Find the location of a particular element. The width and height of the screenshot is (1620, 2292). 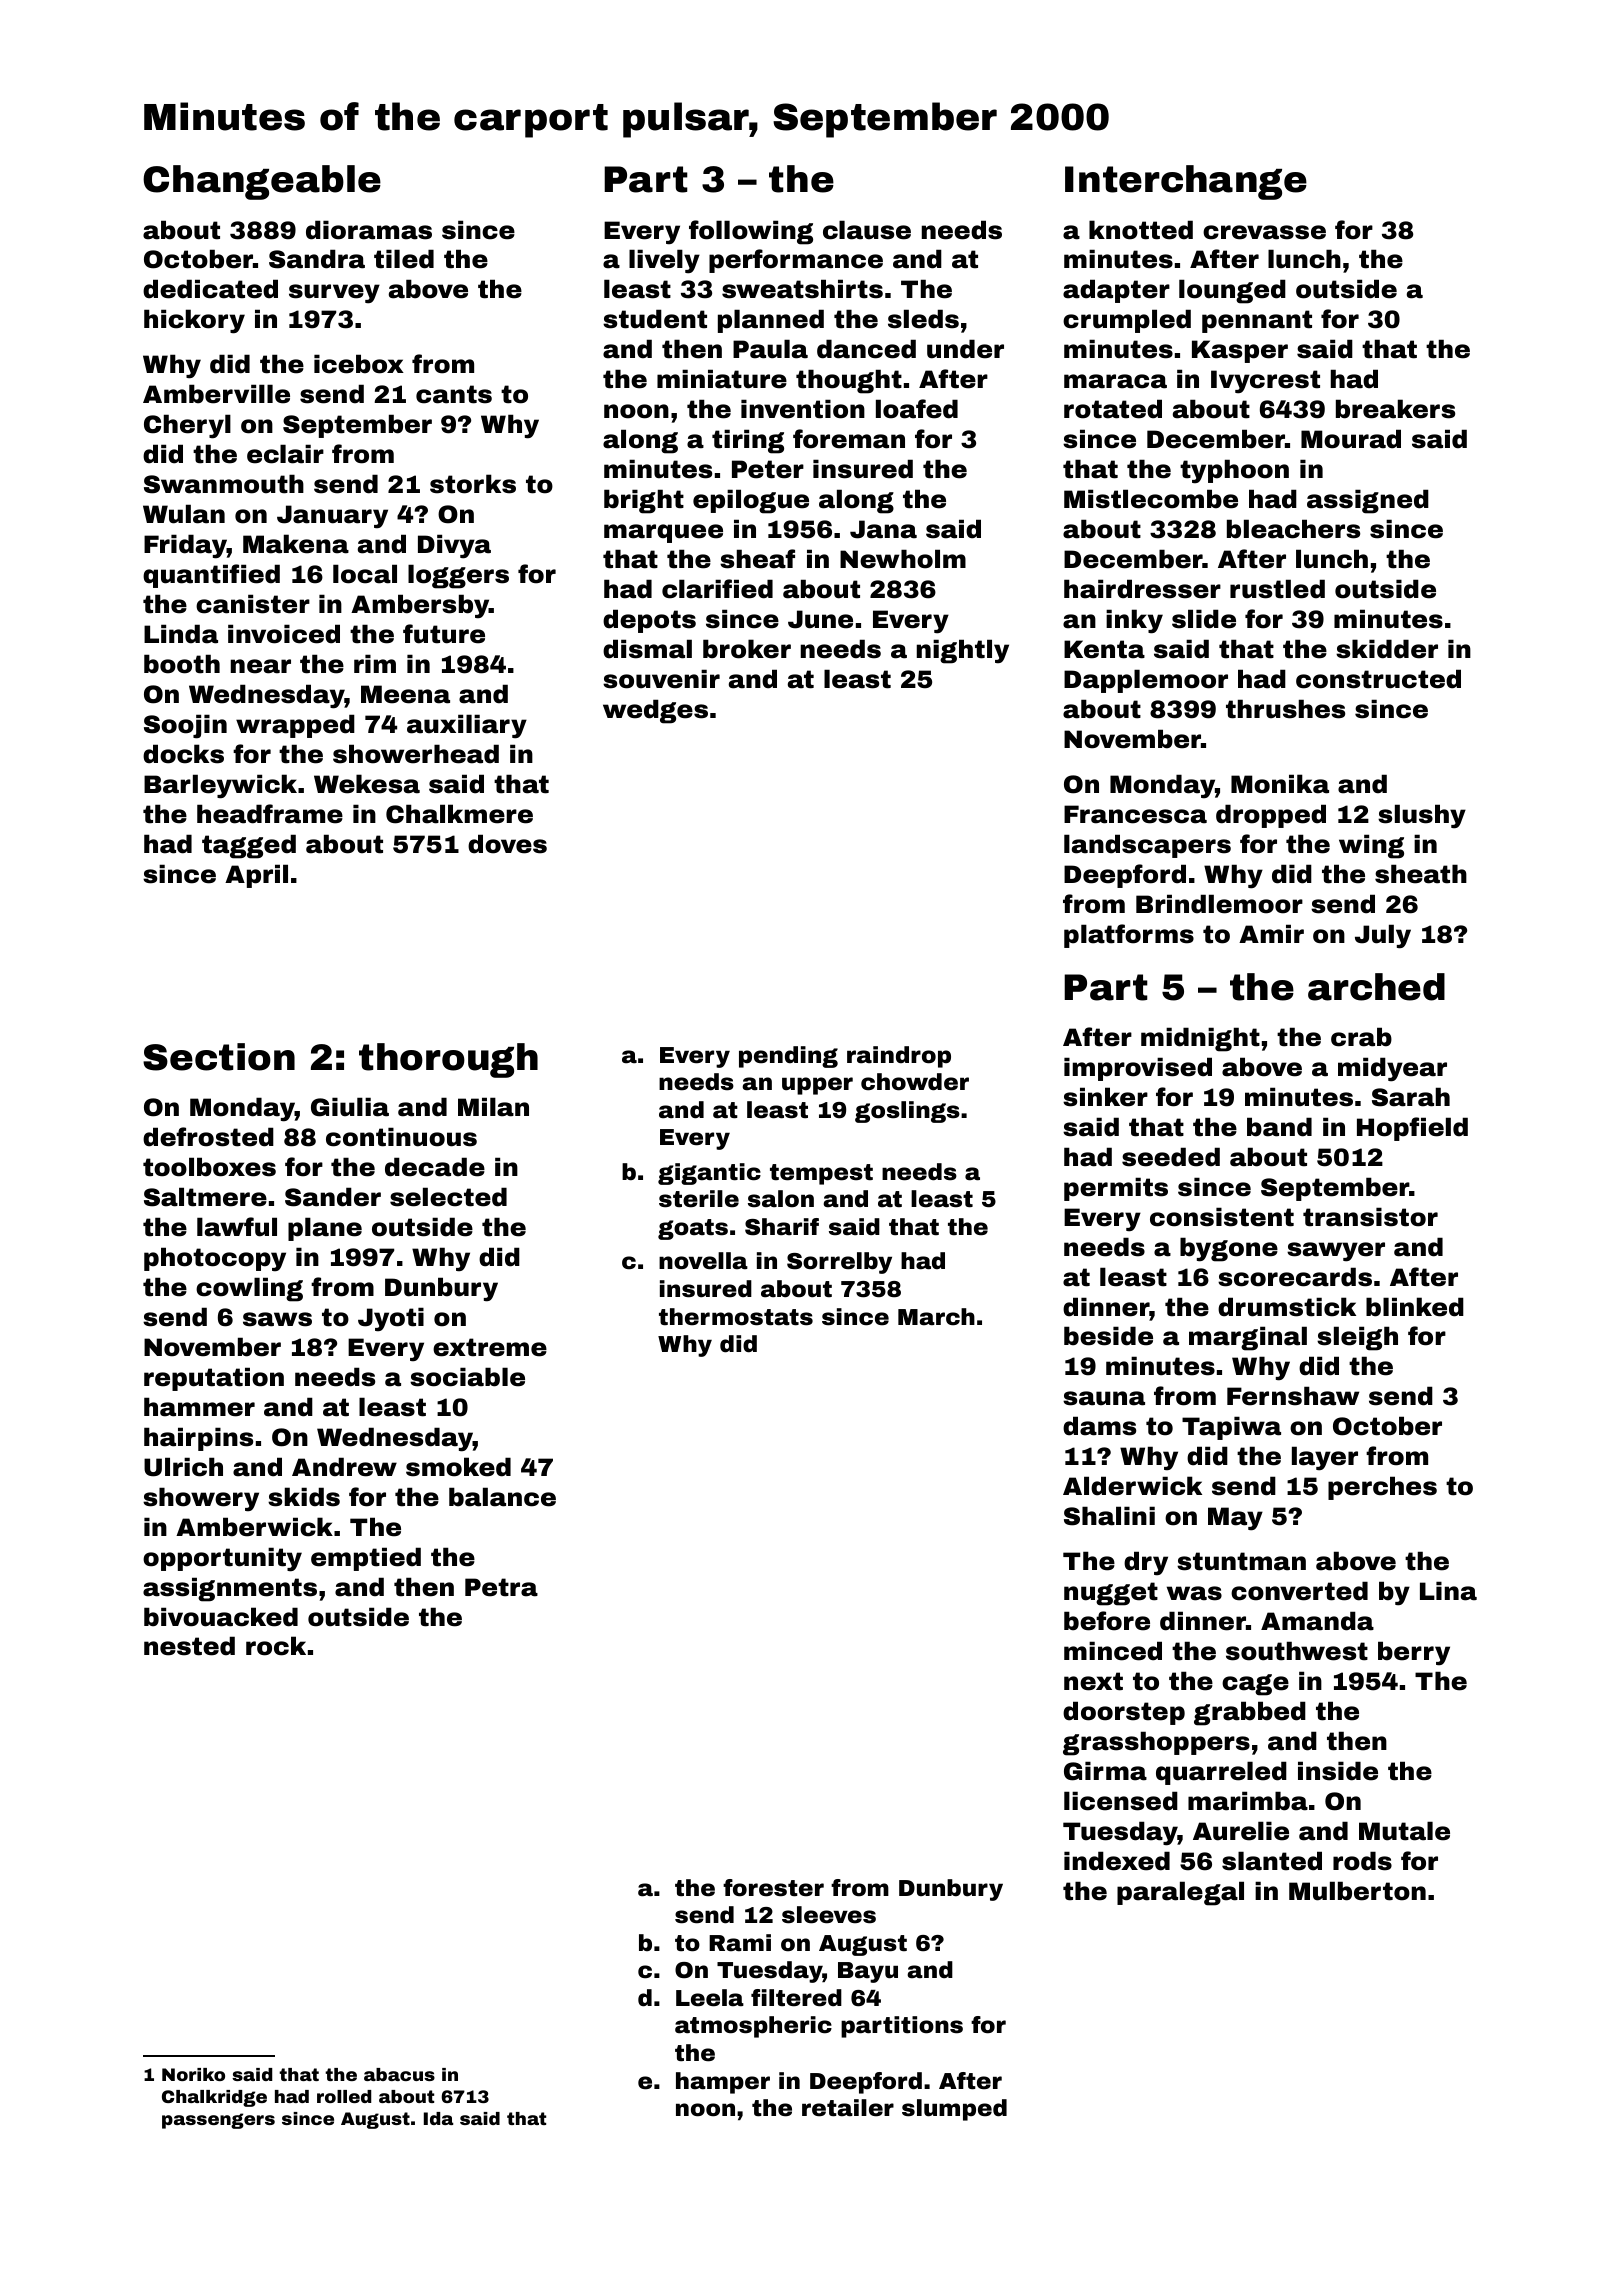

quarreled is located at coordinates (1221, 1773).
